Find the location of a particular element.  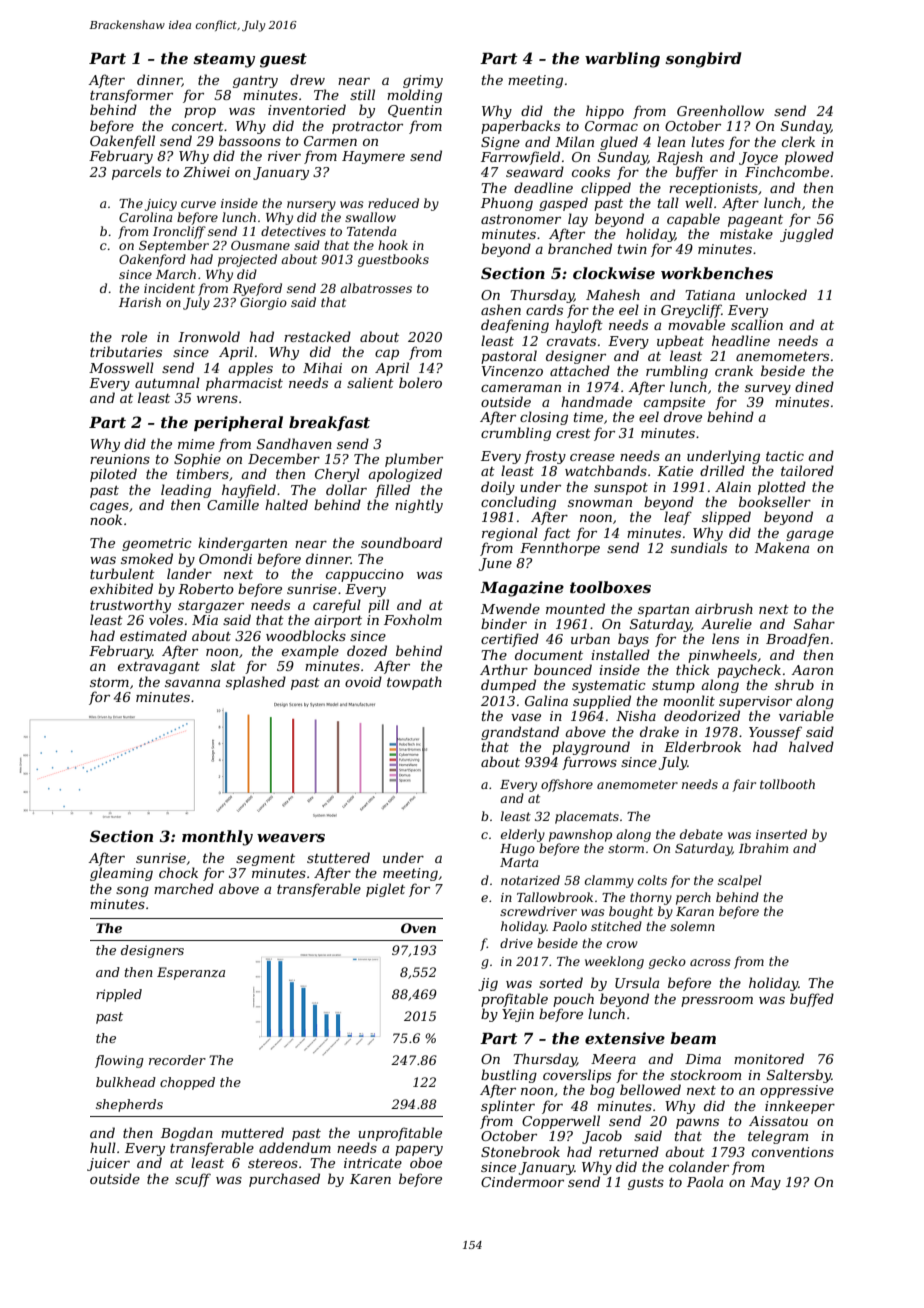

scallion is located at coordinates (757, 324).
